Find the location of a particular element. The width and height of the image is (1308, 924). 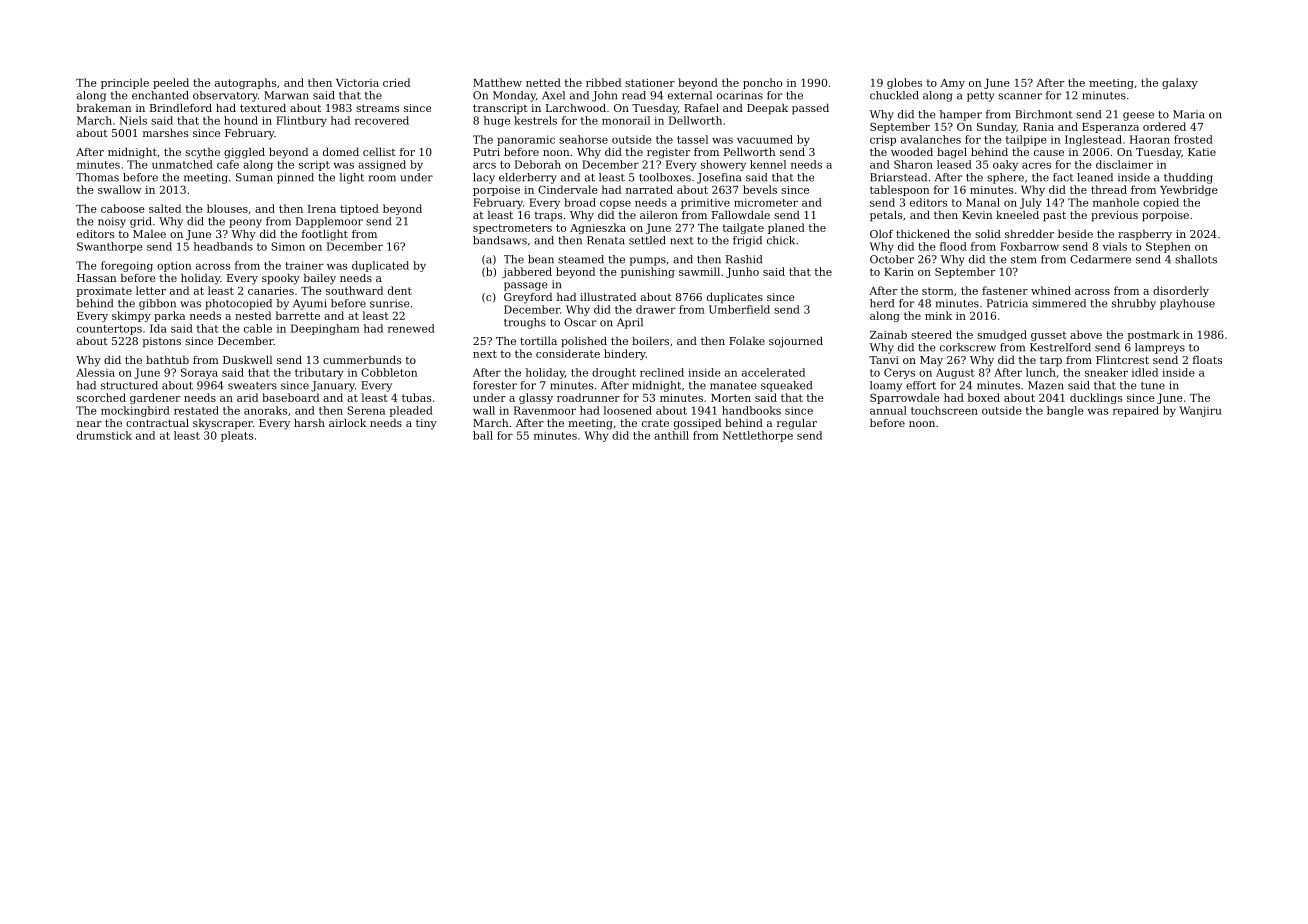

Ravenmoor is located at coordinates (545, 410).
